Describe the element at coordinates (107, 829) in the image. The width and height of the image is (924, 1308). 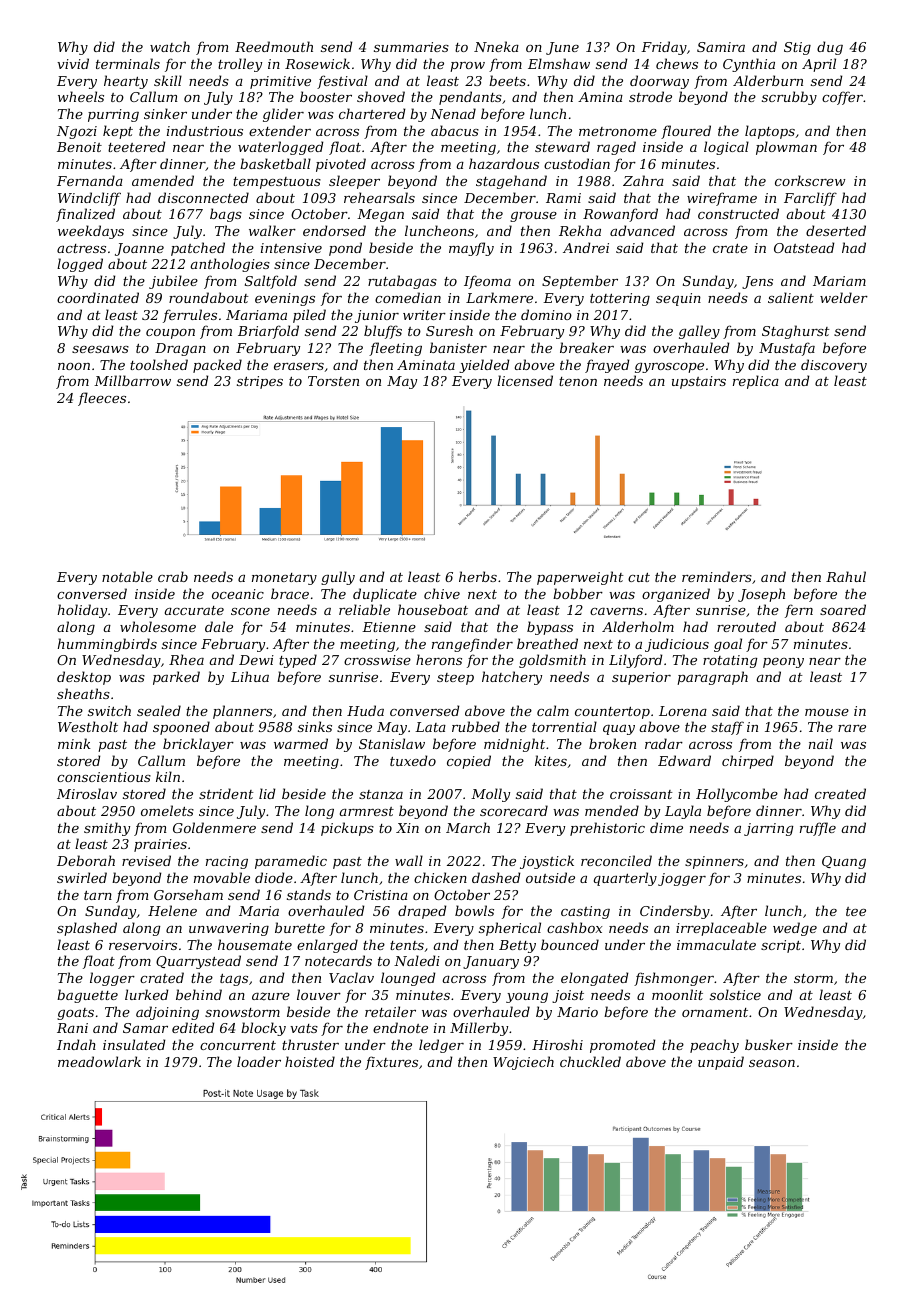
I see `smithy` at that location.
